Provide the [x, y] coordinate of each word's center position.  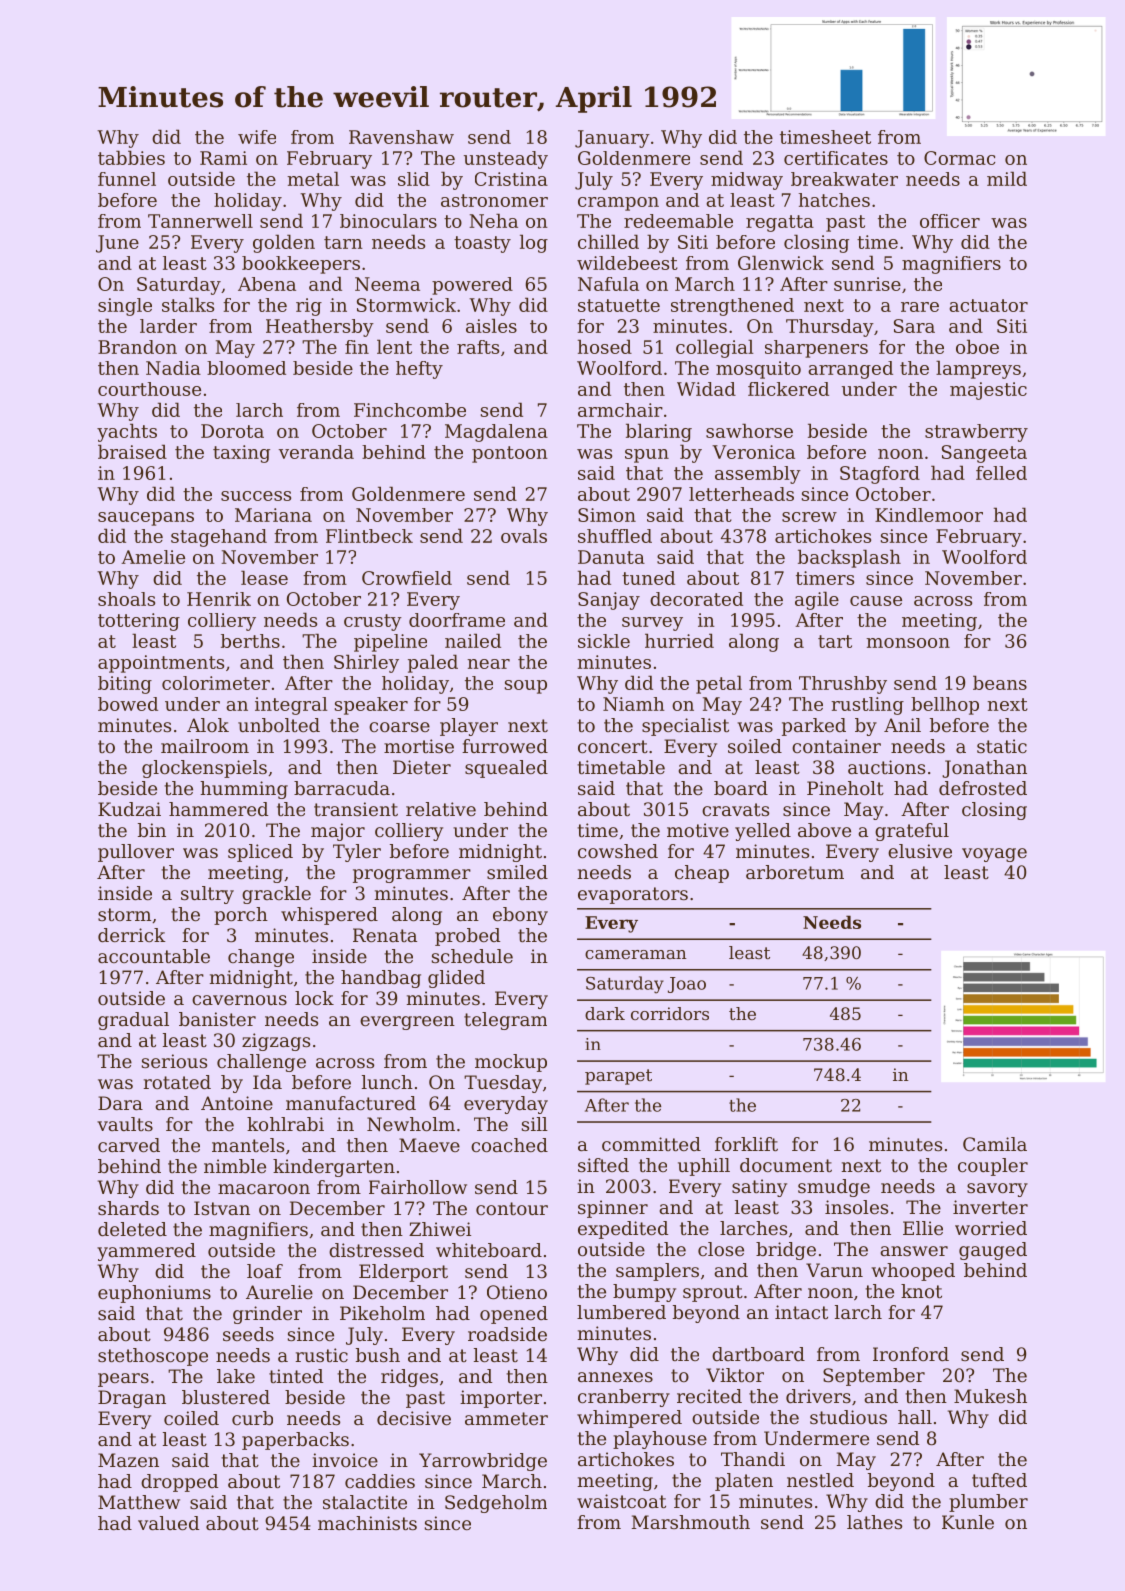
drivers [818, 1396]
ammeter [506, 1418]
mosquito [758, 370]
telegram [505, 1021]
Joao [687, 985]
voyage [994, 855]
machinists [367, 1523]
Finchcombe [410, 410]
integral [291, 706]
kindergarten [334, 1168]
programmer [412, 876]
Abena [267, 284]
